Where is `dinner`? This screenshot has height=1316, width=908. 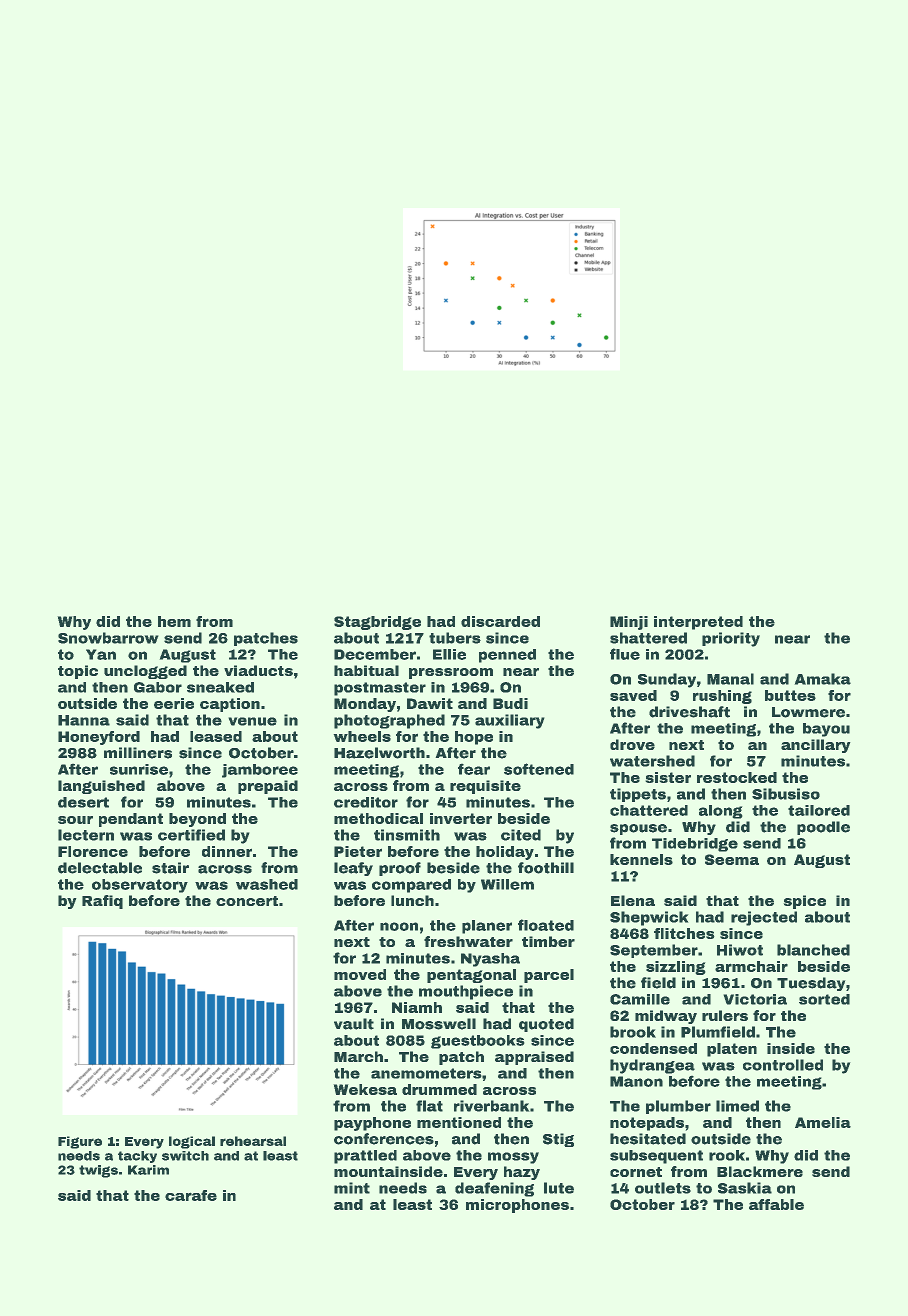 dinner is located at coordinates (227, 851).
